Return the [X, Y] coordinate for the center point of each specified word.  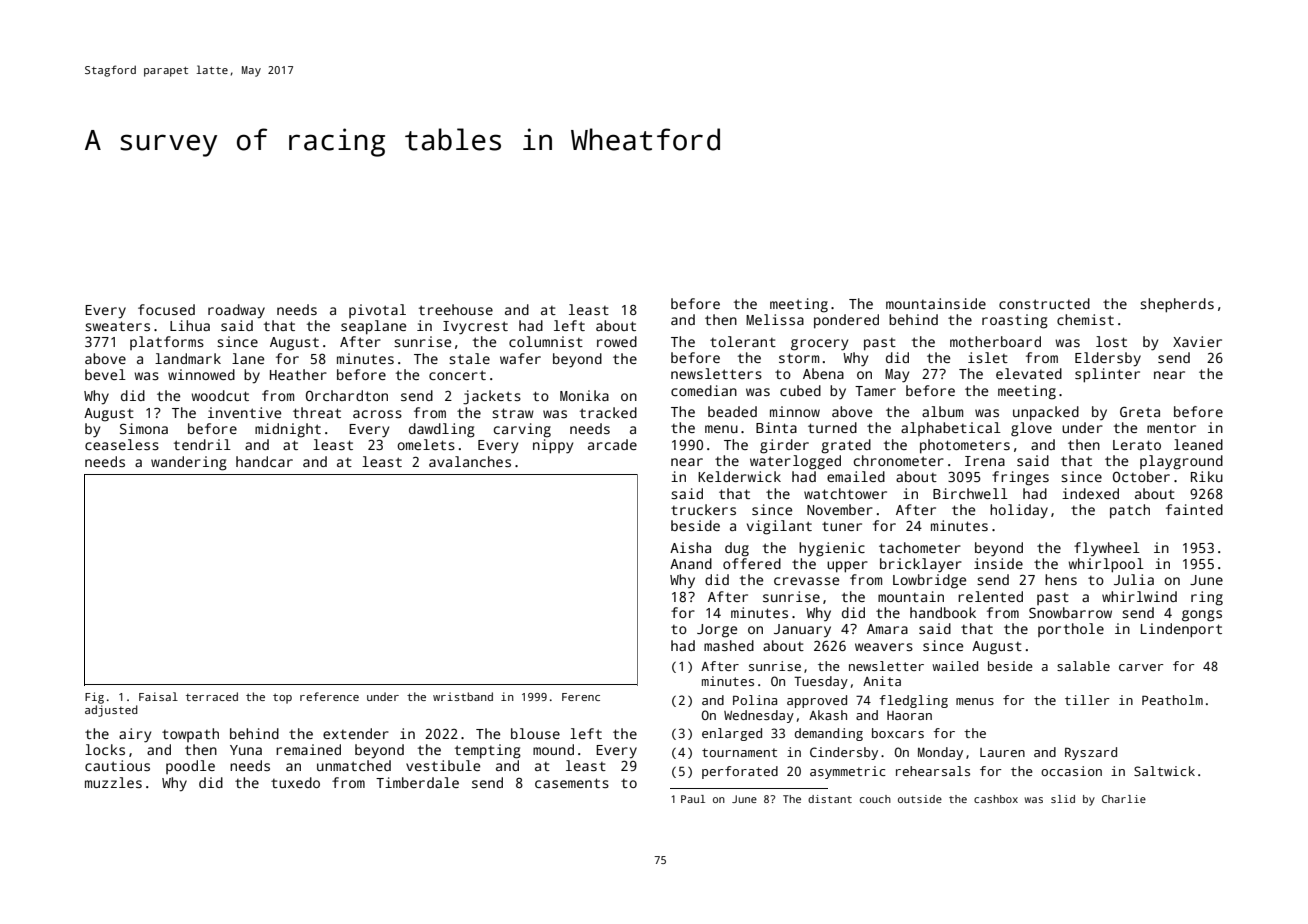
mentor [1171, 428]
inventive [244, 412]
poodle [190, 767]
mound [553, 749]
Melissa [775, 319]
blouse [535, 733]
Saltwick [1164, 771]
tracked [608, 412]
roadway [236, 311]
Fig [94, 698]
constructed [1044, 303]
